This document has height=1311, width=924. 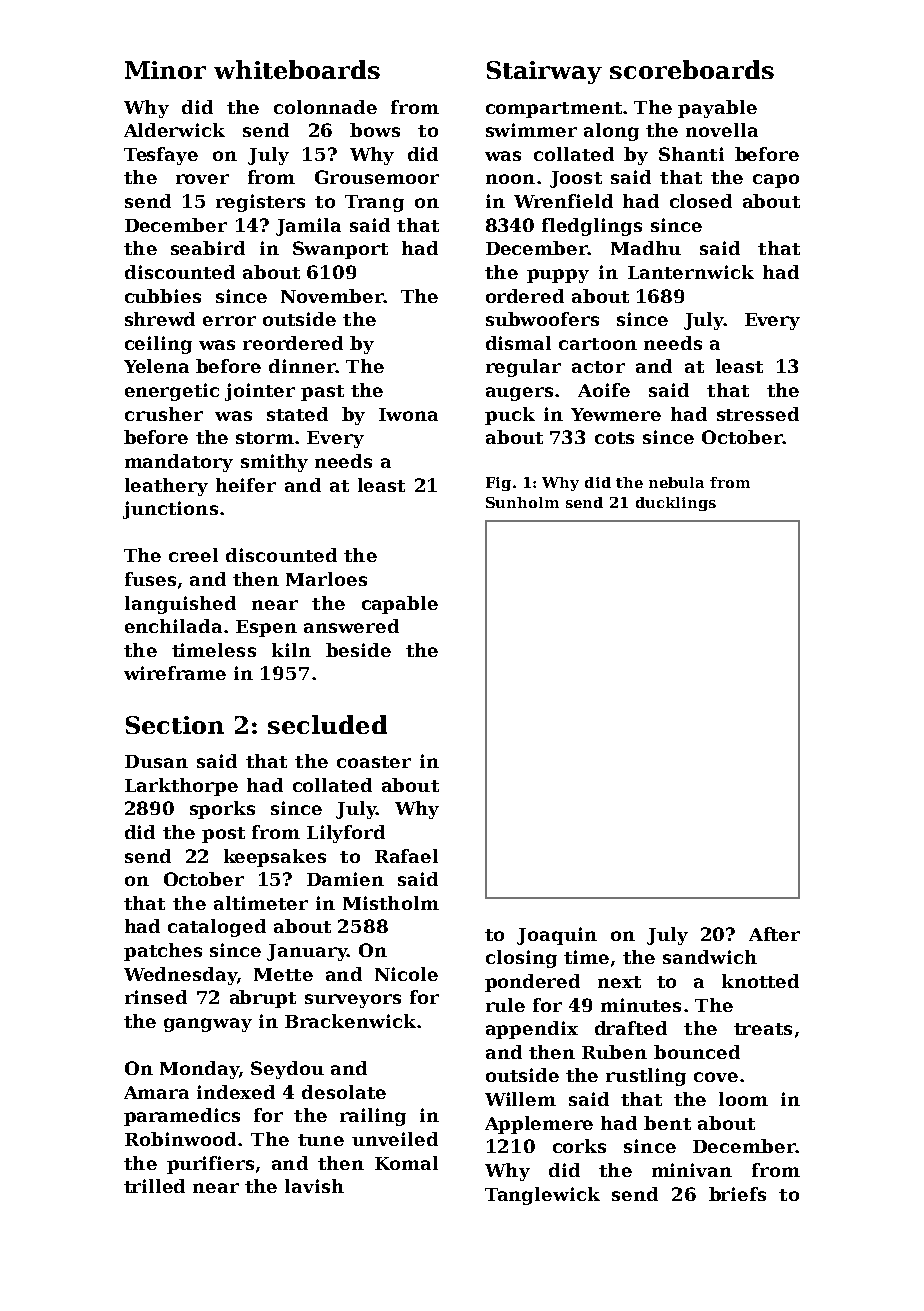 I want to click on After, so click(x=774, y=934).
